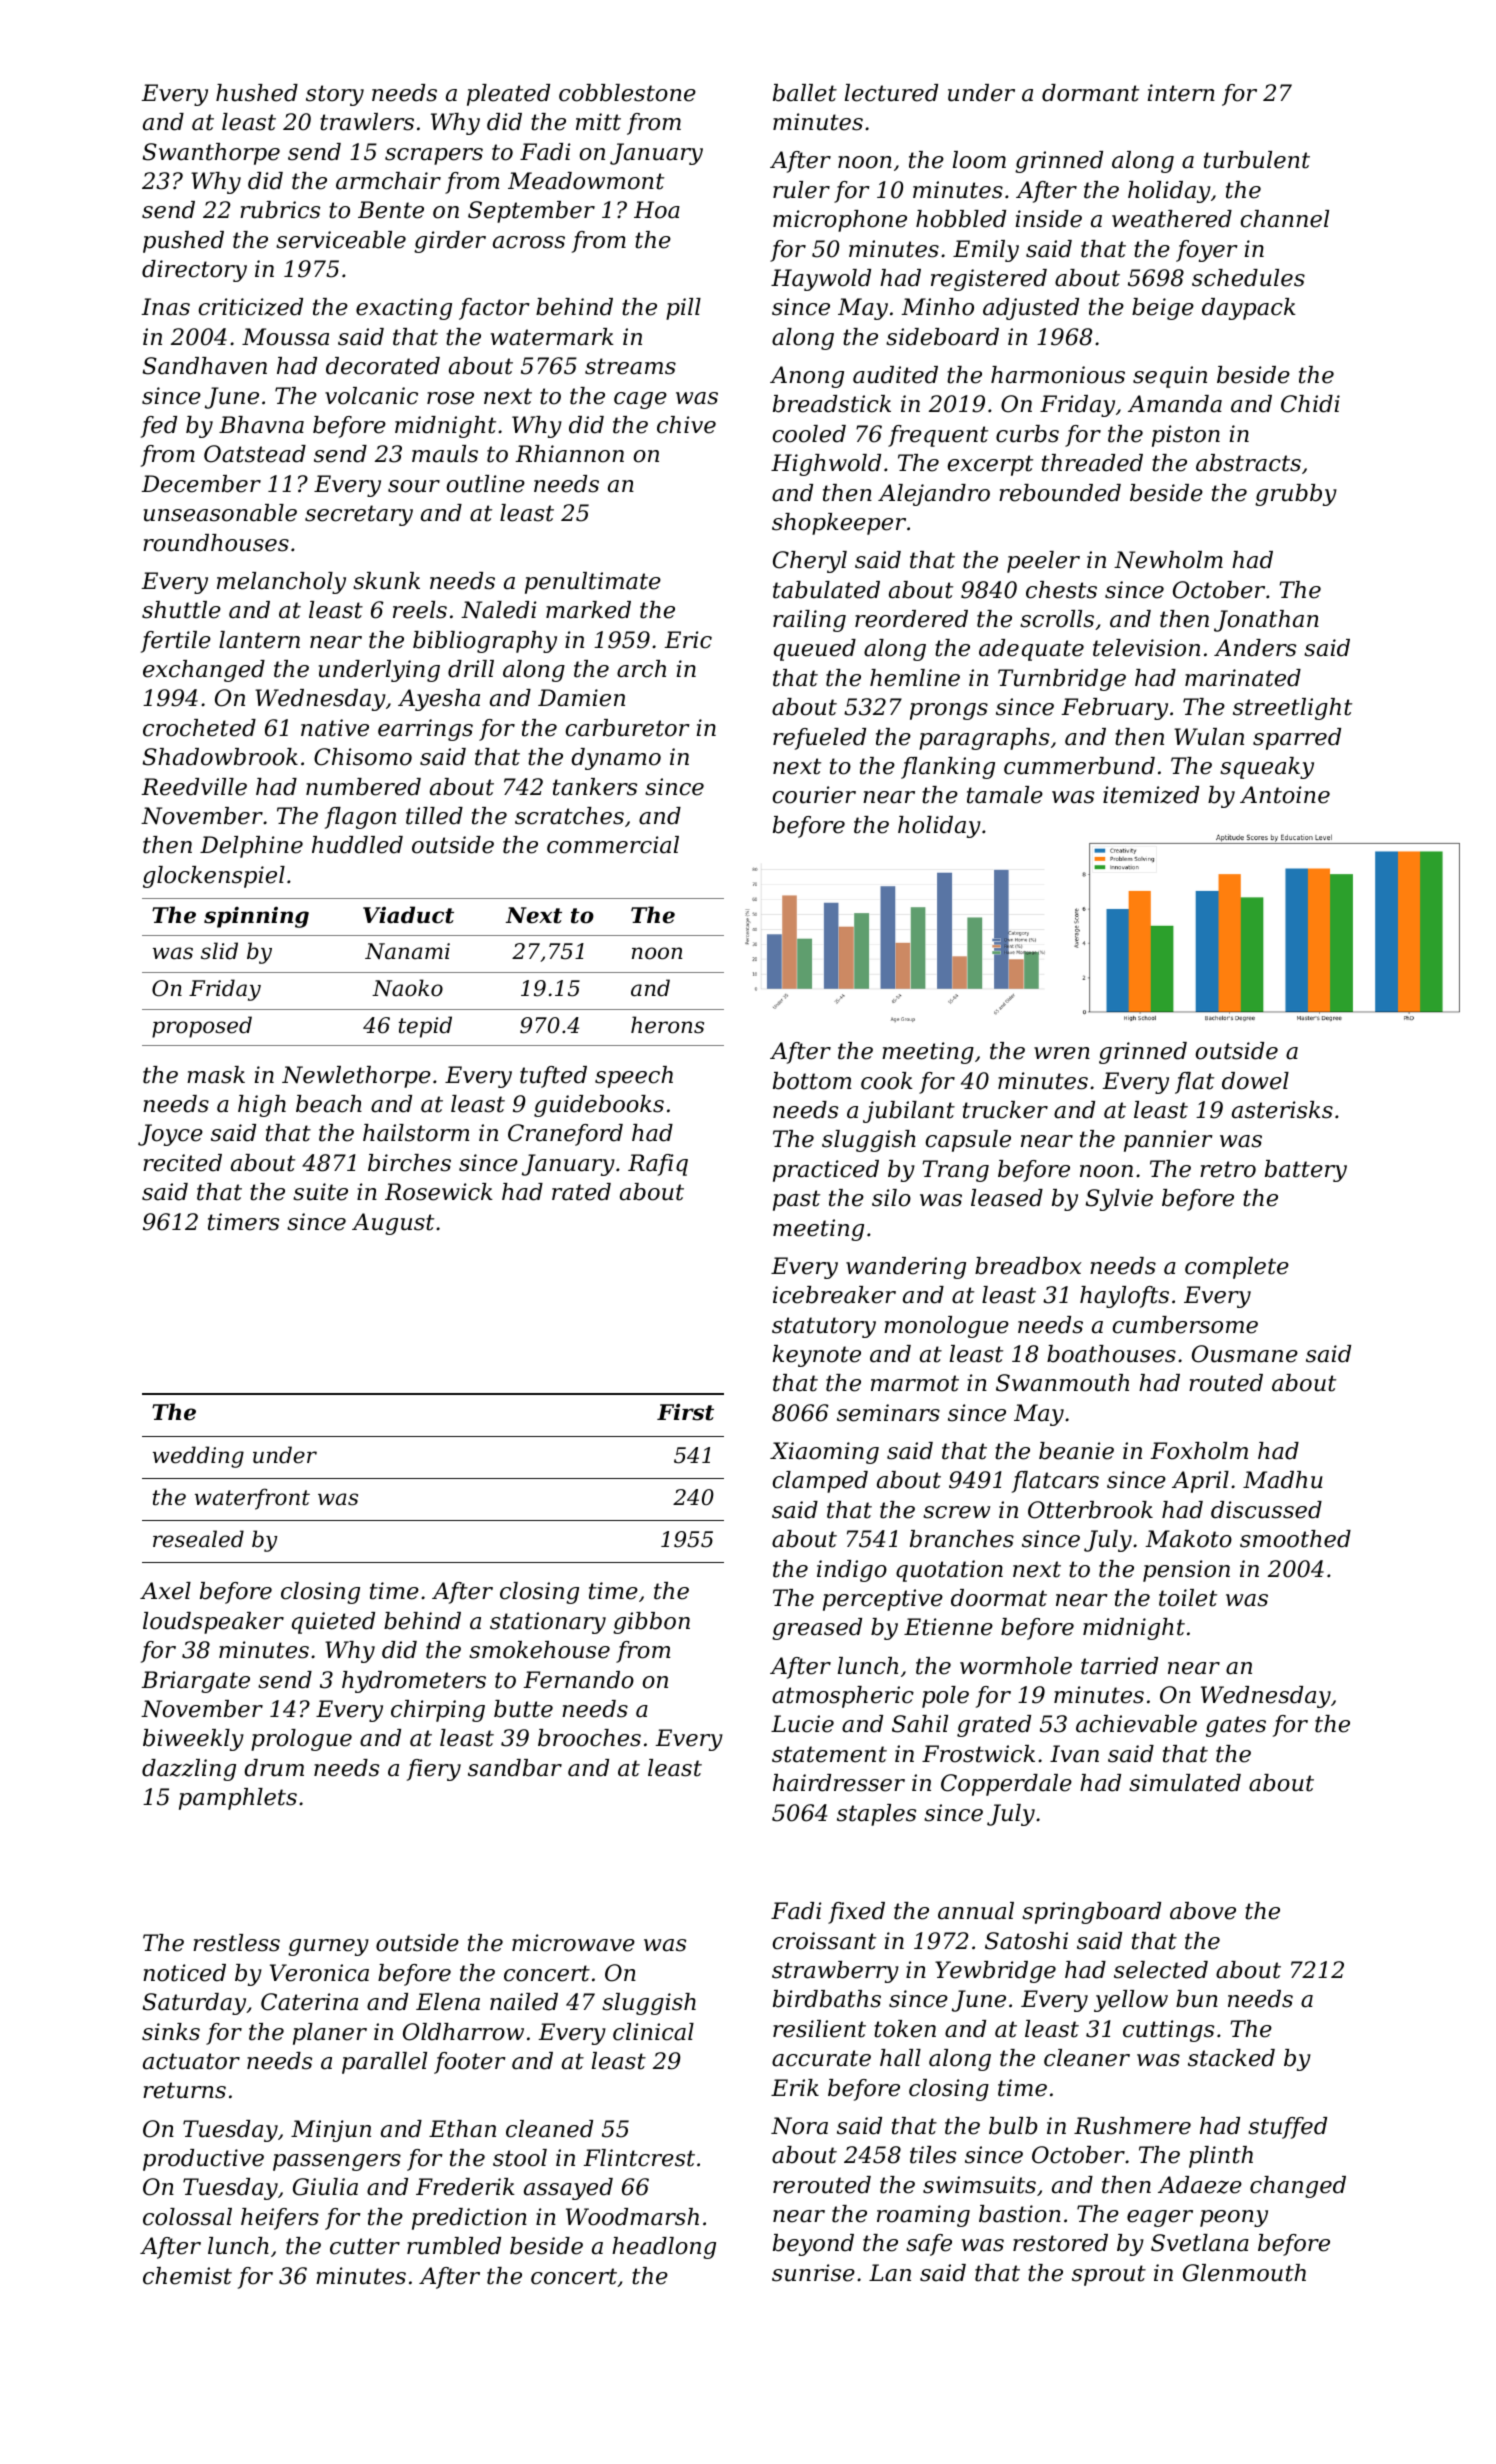 The width and height of the page is (1496, 2464). What do you see at coordinates (220, 757) in the page?
I see `Shadowbrook` at bounding box center [220, 757].
